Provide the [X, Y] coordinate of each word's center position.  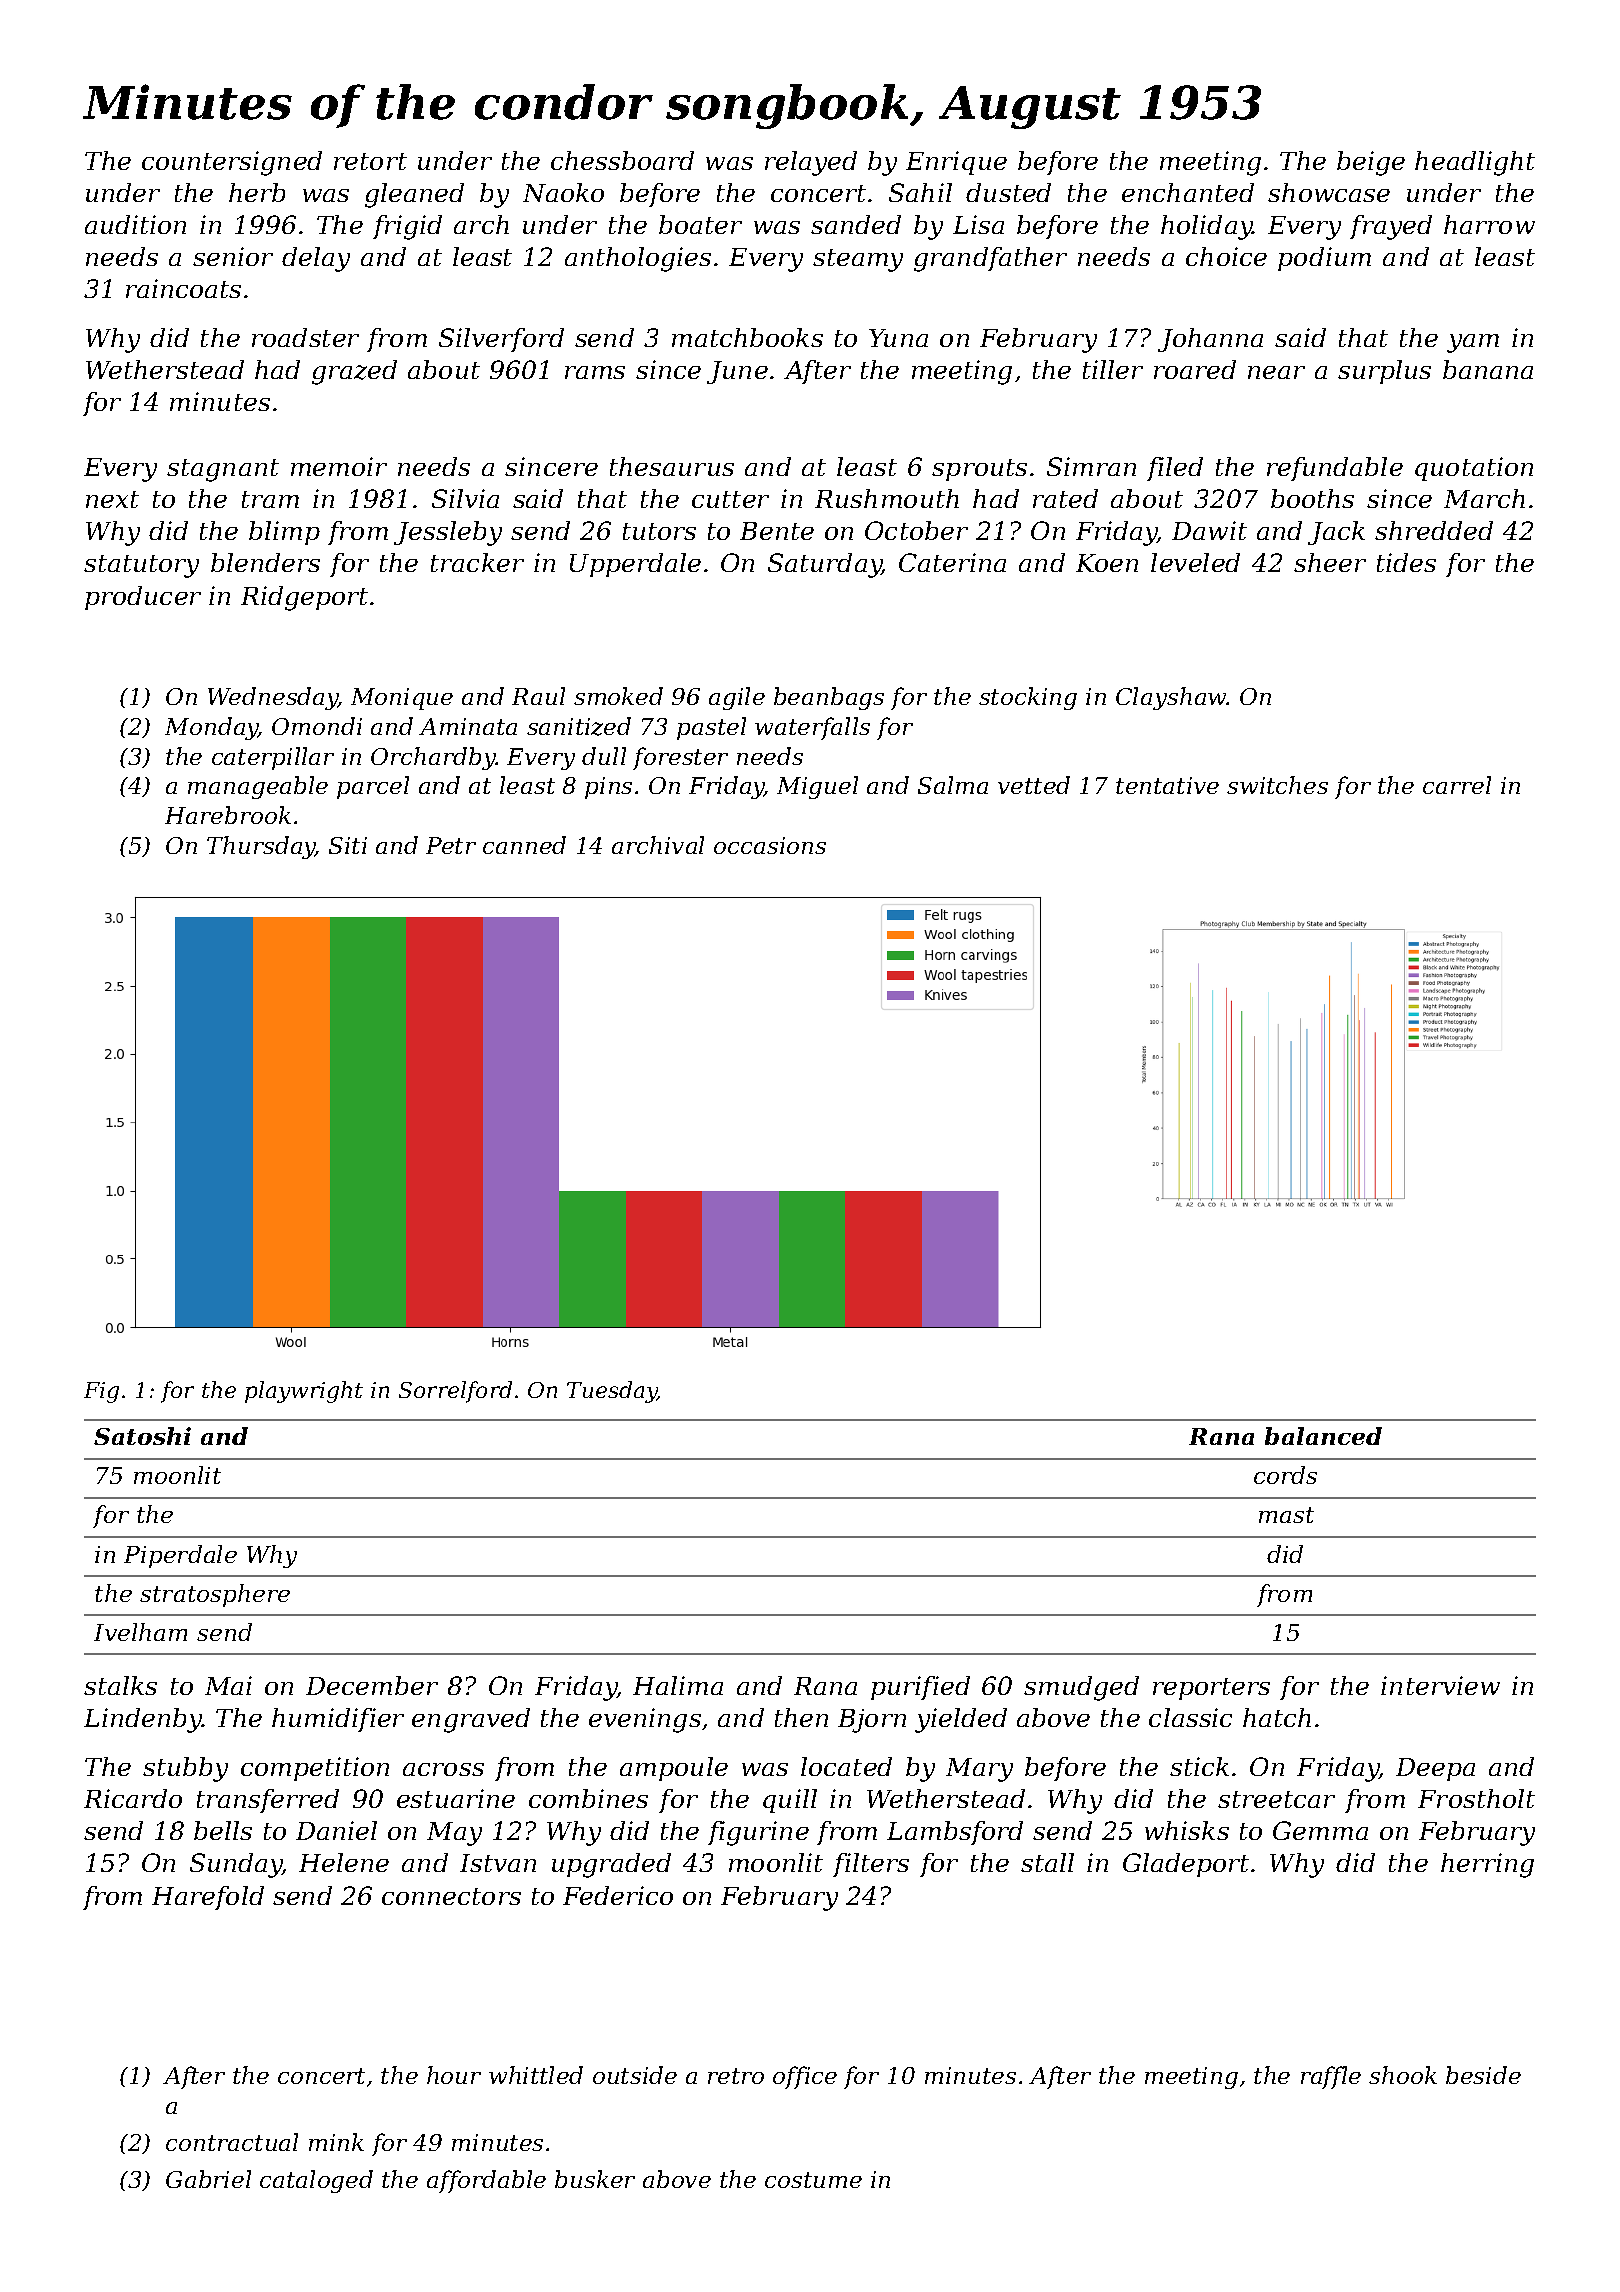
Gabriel [208, 2179]
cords [1285, 1475]
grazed [354, 372]
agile [737, 698]
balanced [1323, 1436]
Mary [979, 1770]
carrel [1457, 785]
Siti [348, 845]
